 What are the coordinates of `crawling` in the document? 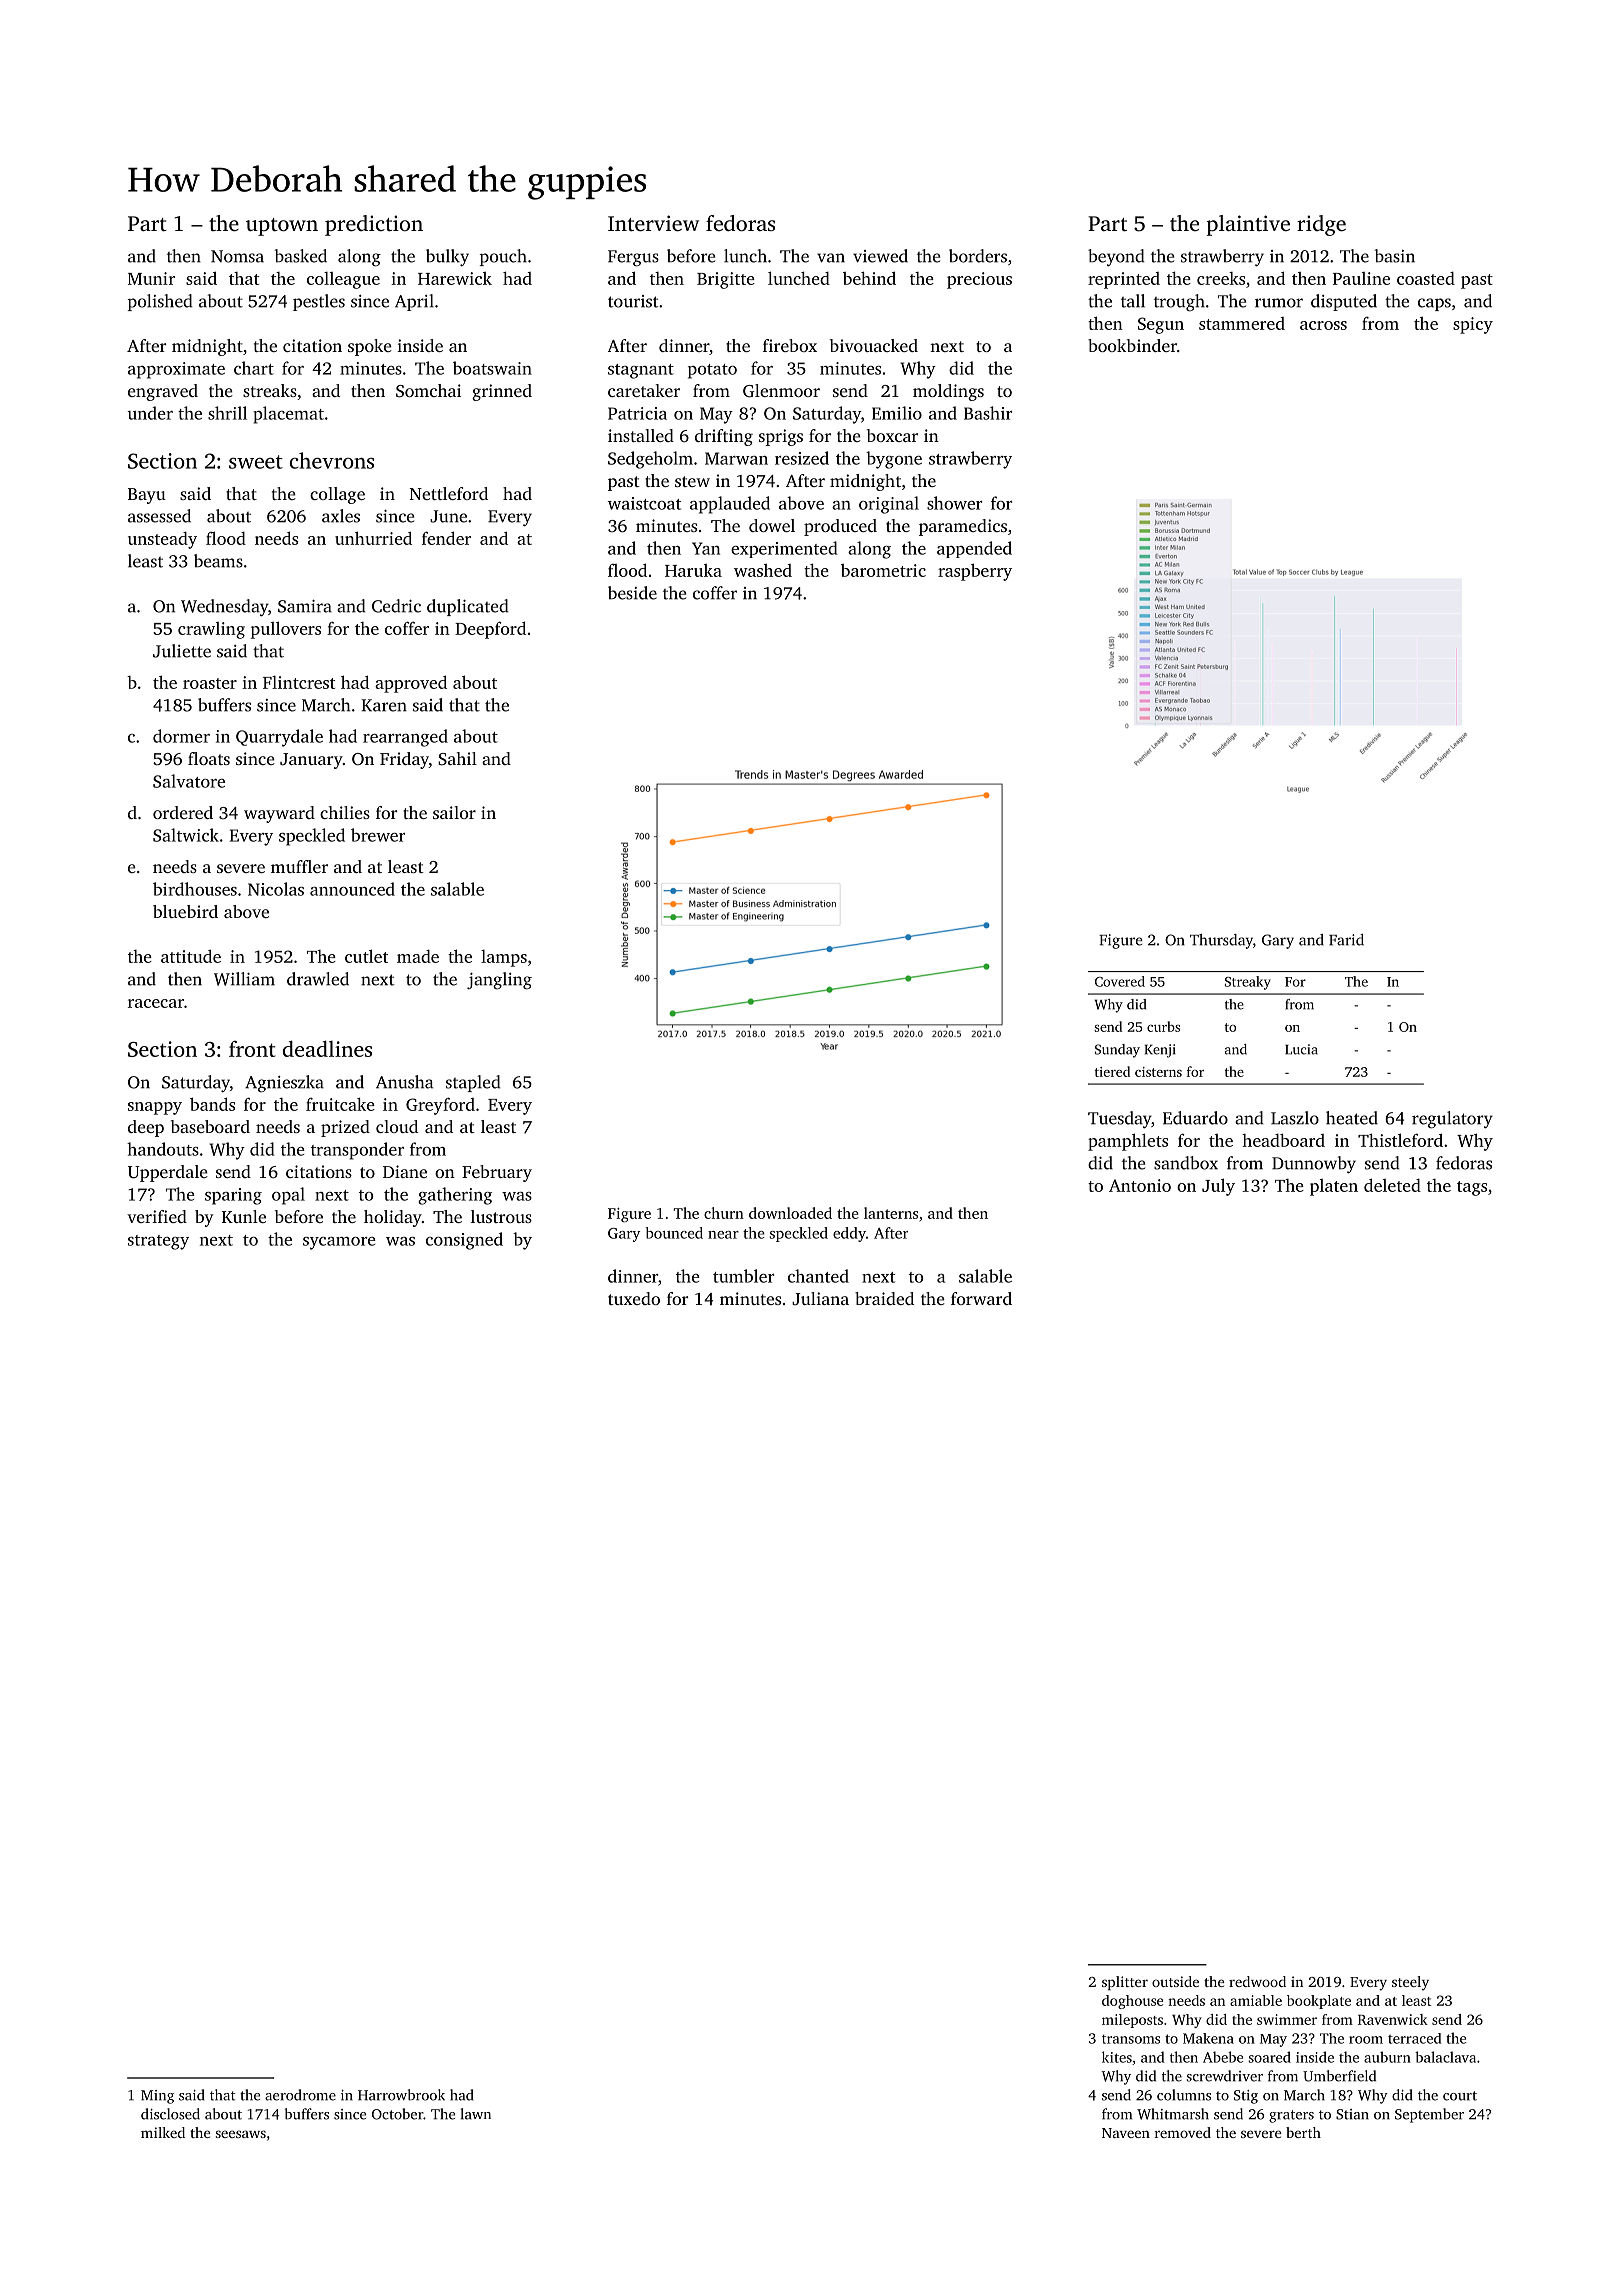 It's located at (211, 630).
